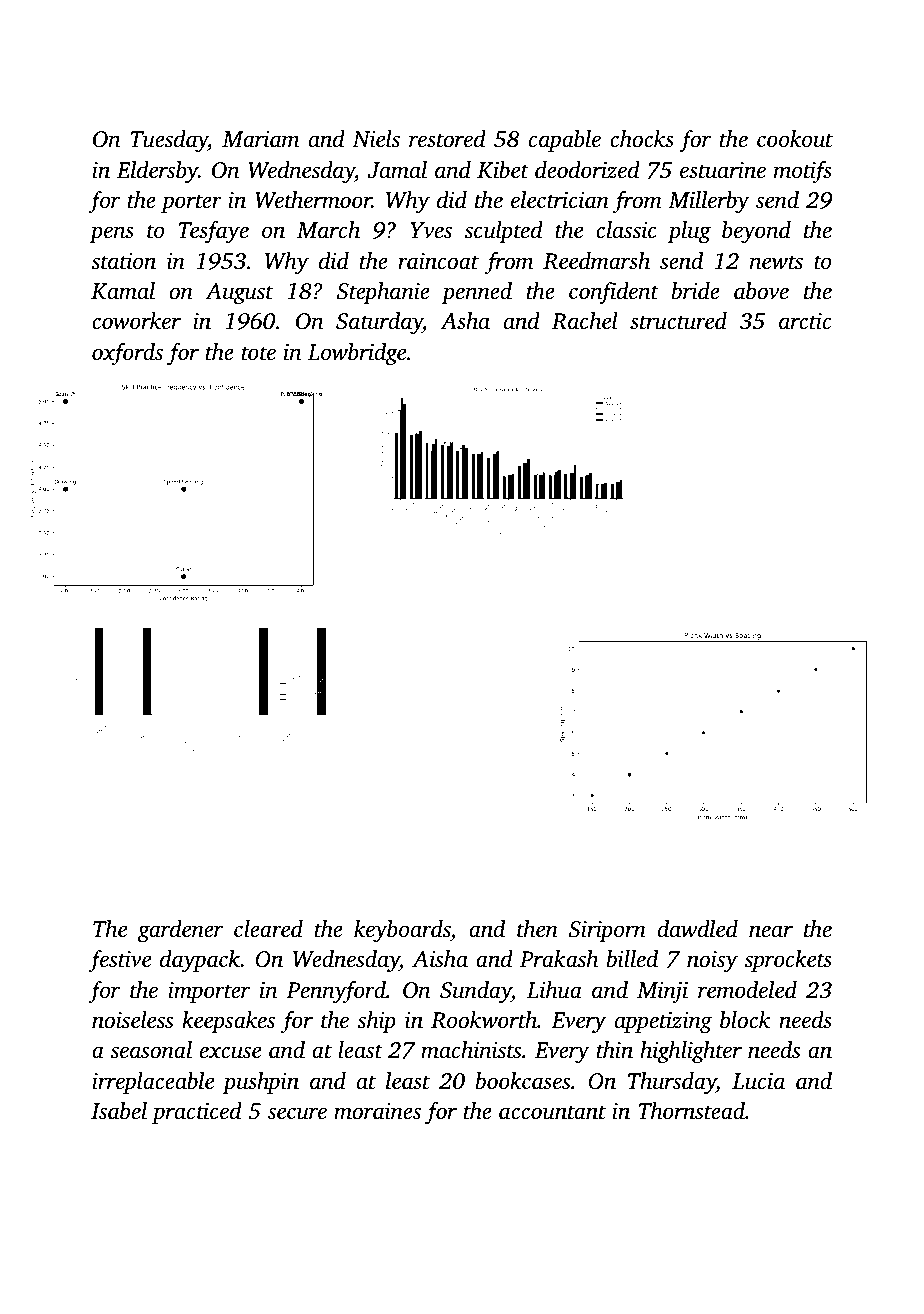  What do you see at coordinates (698, 929) in the document?
I see `dawdled` at bounding box center [698, 929].
